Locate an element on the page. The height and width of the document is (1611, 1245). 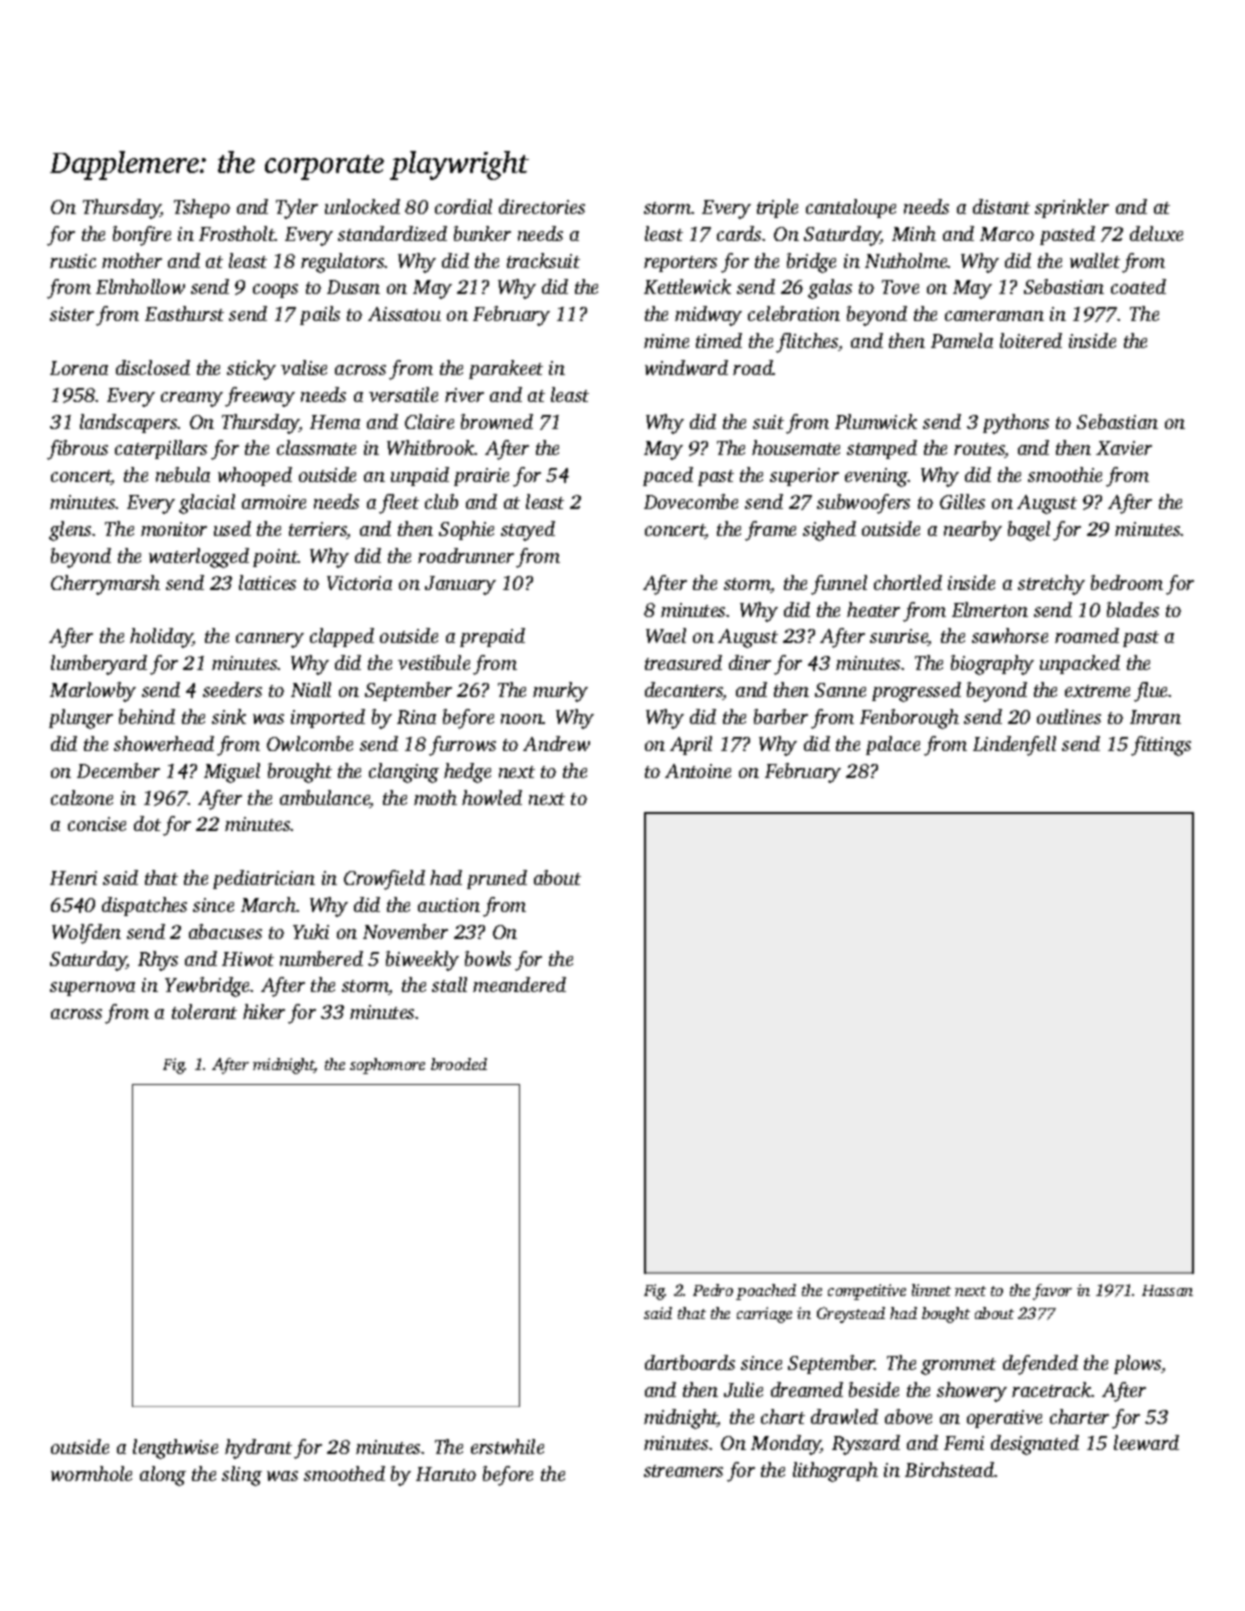
brooded is located at coordinates (459, 1064).
